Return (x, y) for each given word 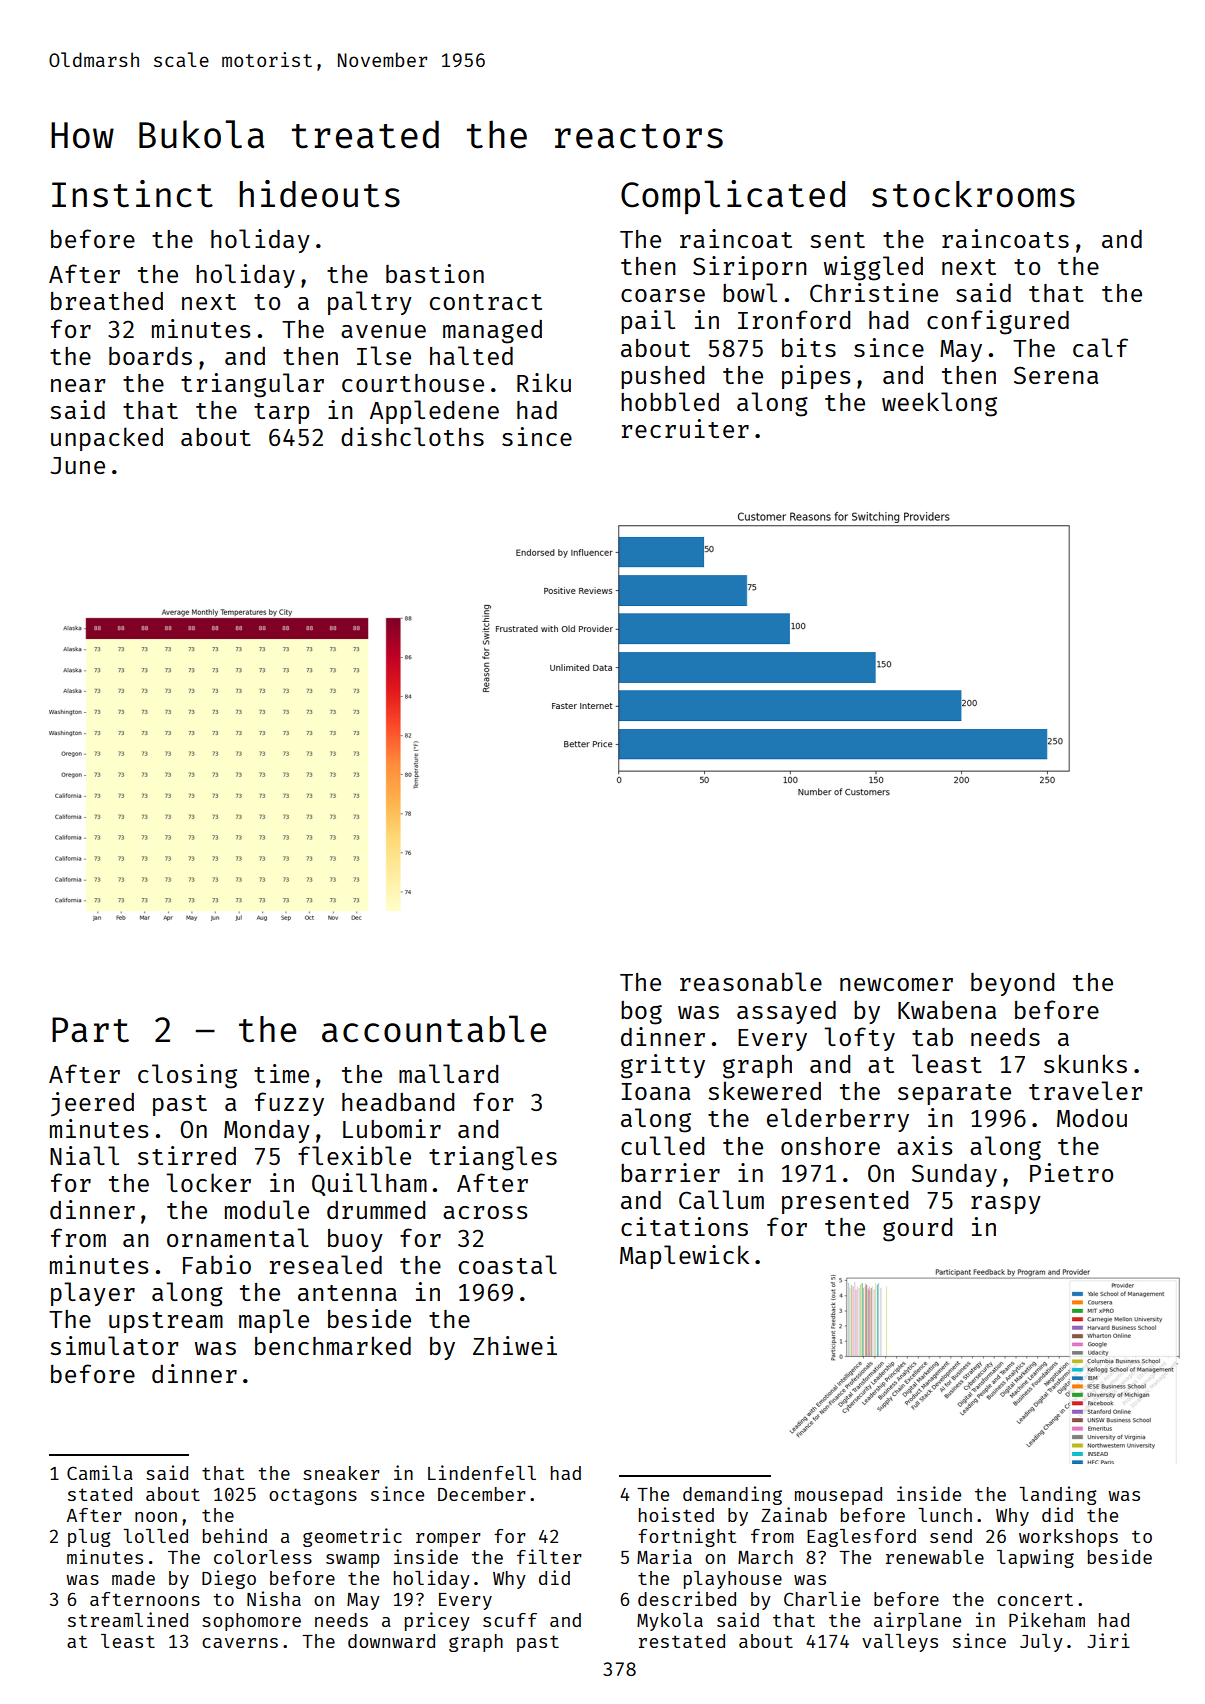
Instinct (132, 194)
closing (187, 1076)
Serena (1056, 375)
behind (235, 1535)
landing (1058, 1495)
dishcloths (412, 436)
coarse (663, 295)
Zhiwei (515, 1345)
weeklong (939, 404)
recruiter (685, 428)
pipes (816, 377)
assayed (786, 1012)
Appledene (434, 412)
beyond (1012, 984)
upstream (166, 1322)
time (281, 1073)
